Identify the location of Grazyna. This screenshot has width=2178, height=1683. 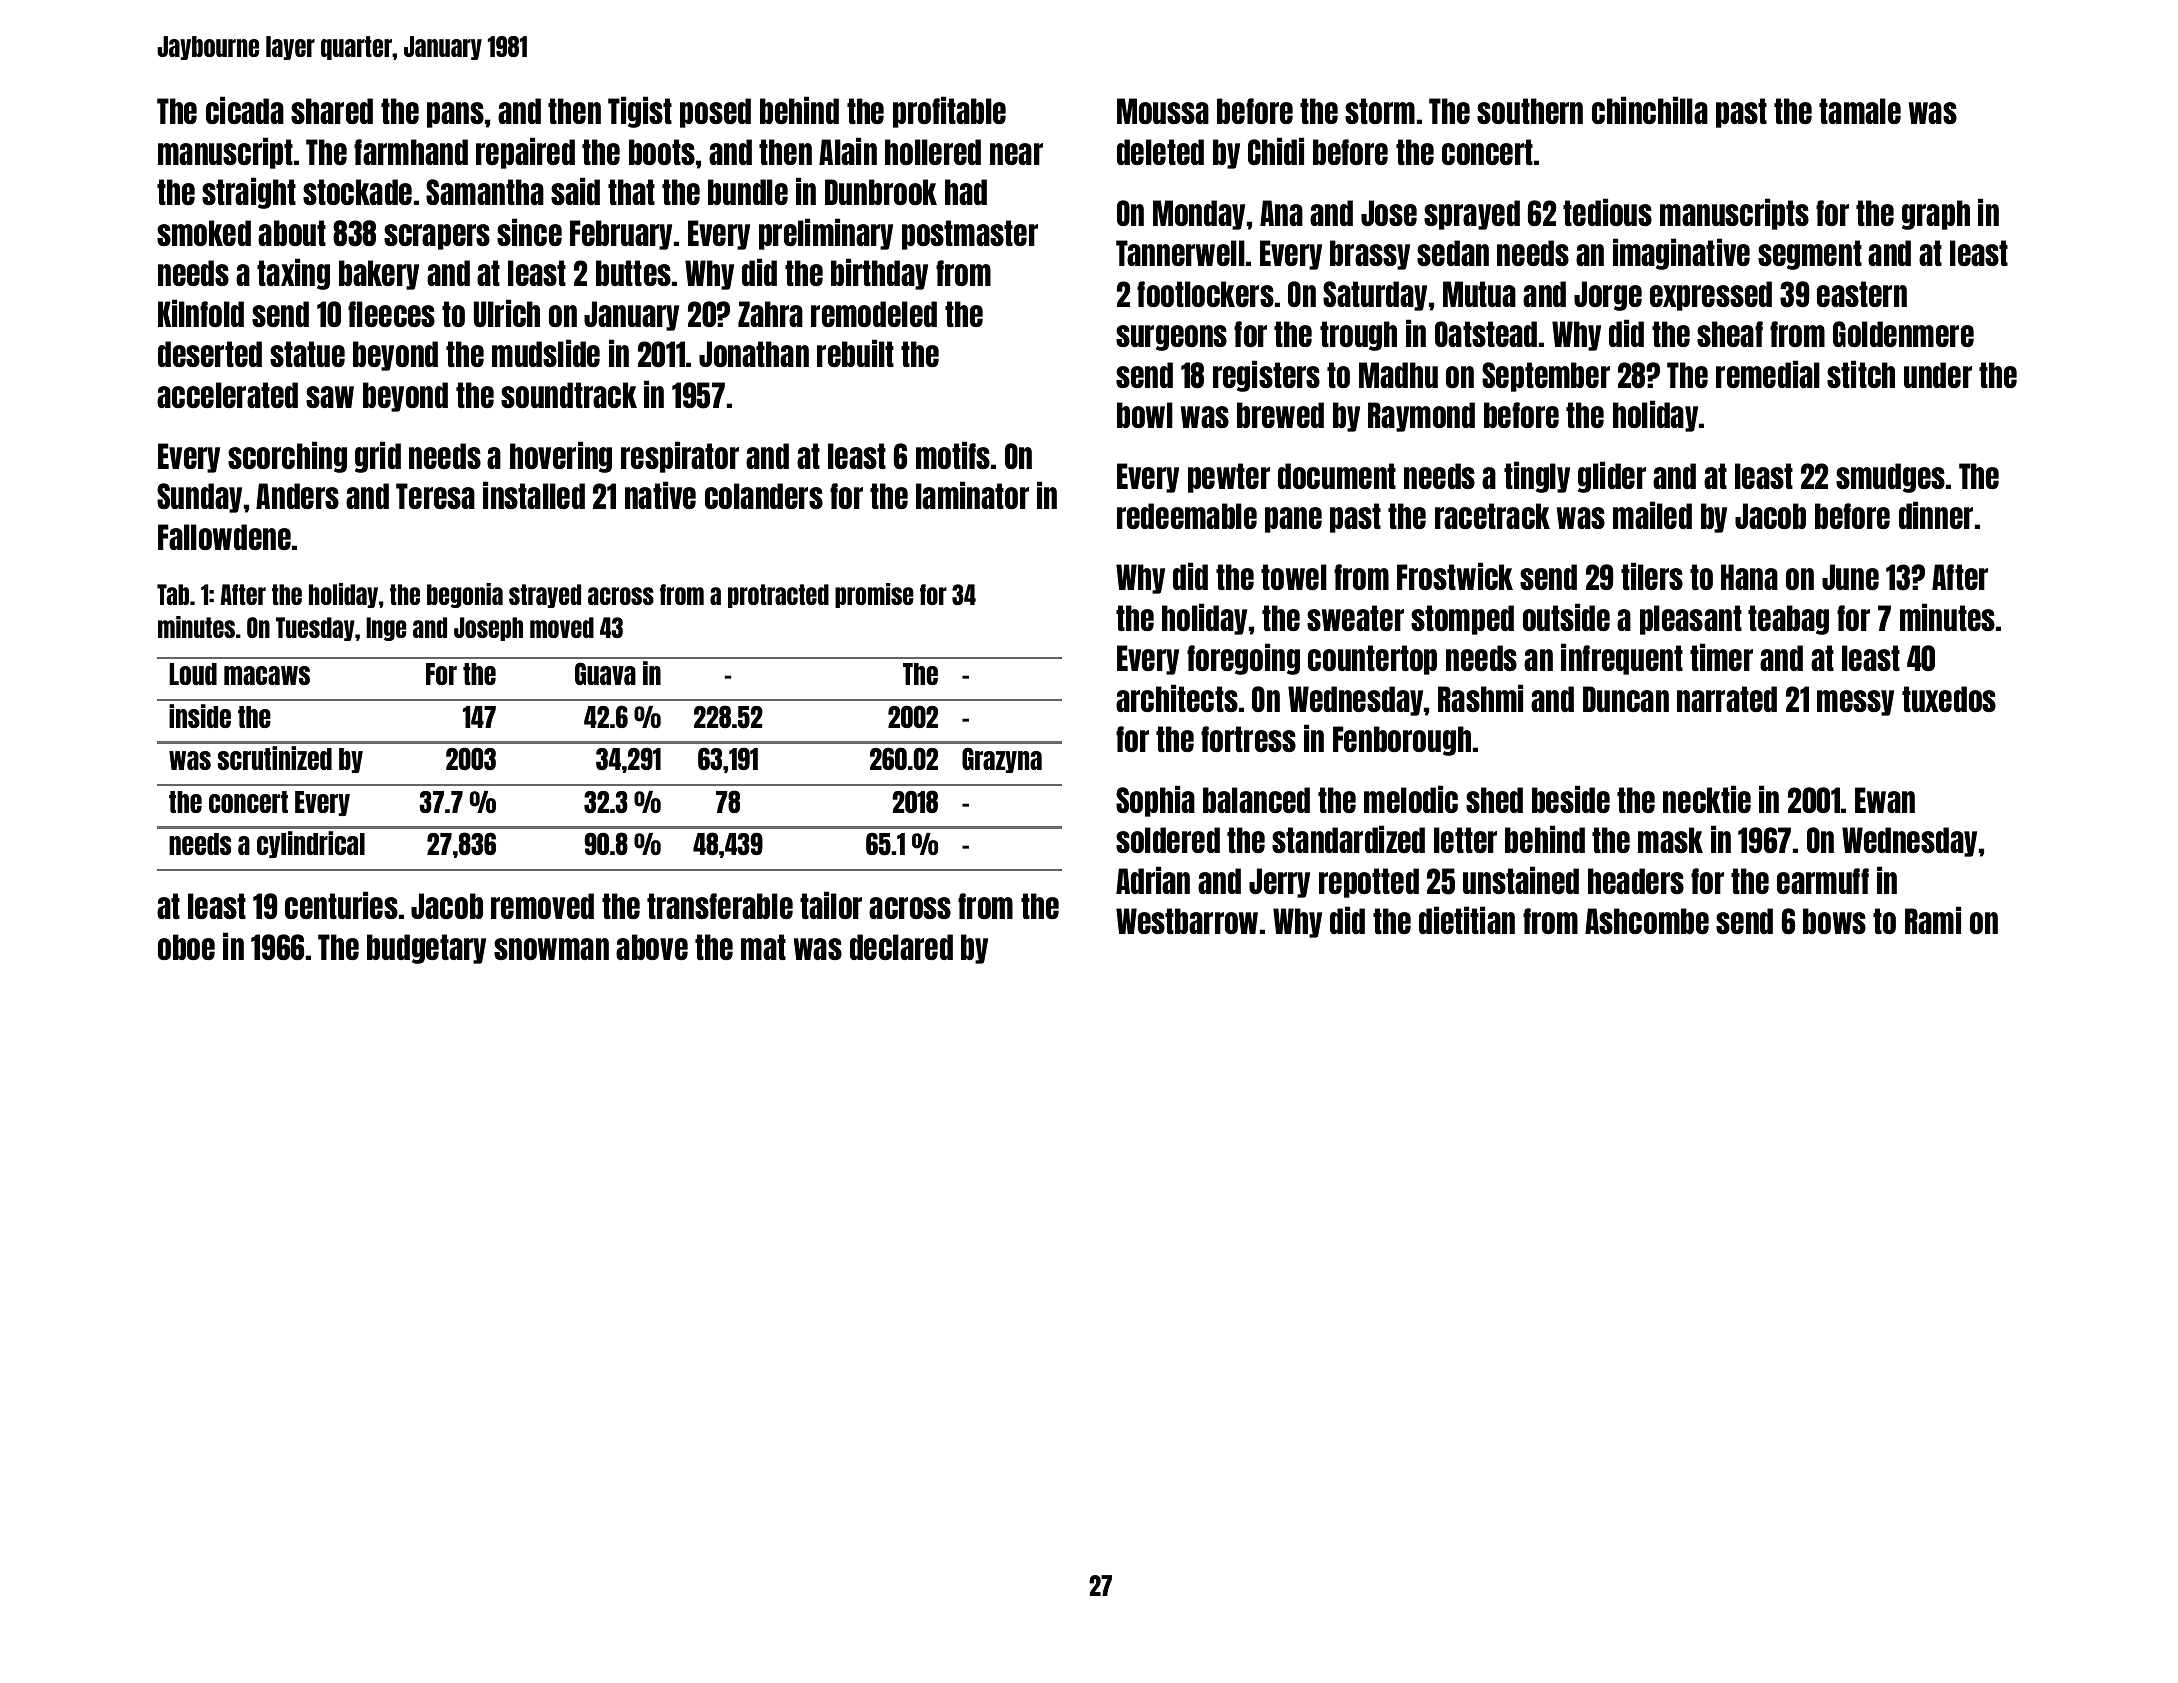
(1002, 760).
